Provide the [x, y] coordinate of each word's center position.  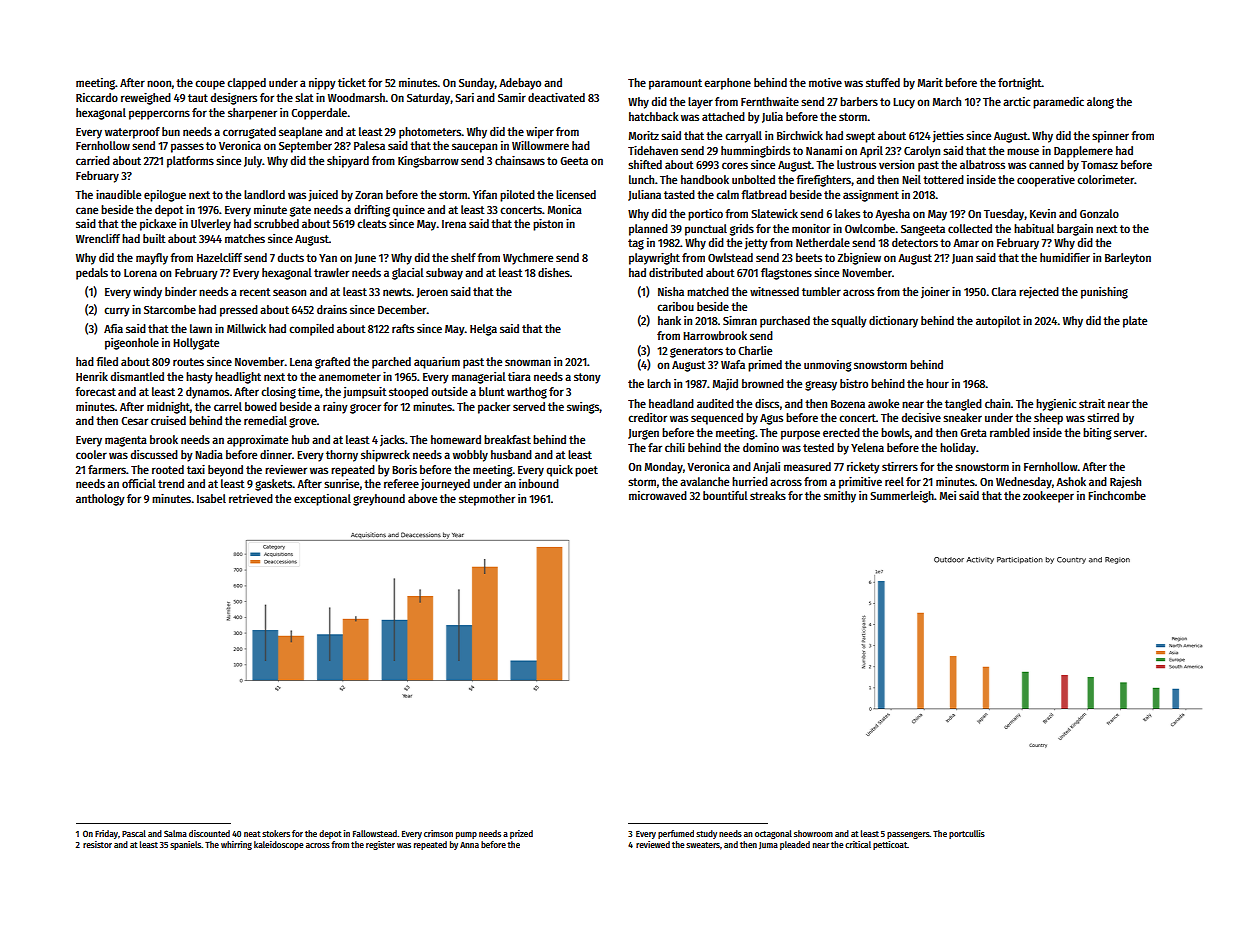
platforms [190, 162]
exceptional [322, 500]
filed [107, 361]
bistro [854, 383]
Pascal [134, 833]
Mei [948, 495]
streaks [768, 495]
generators [696, 352]
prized [521, 834]
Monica [565, 209]
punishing [1104, 293]
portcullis [967, 834]
